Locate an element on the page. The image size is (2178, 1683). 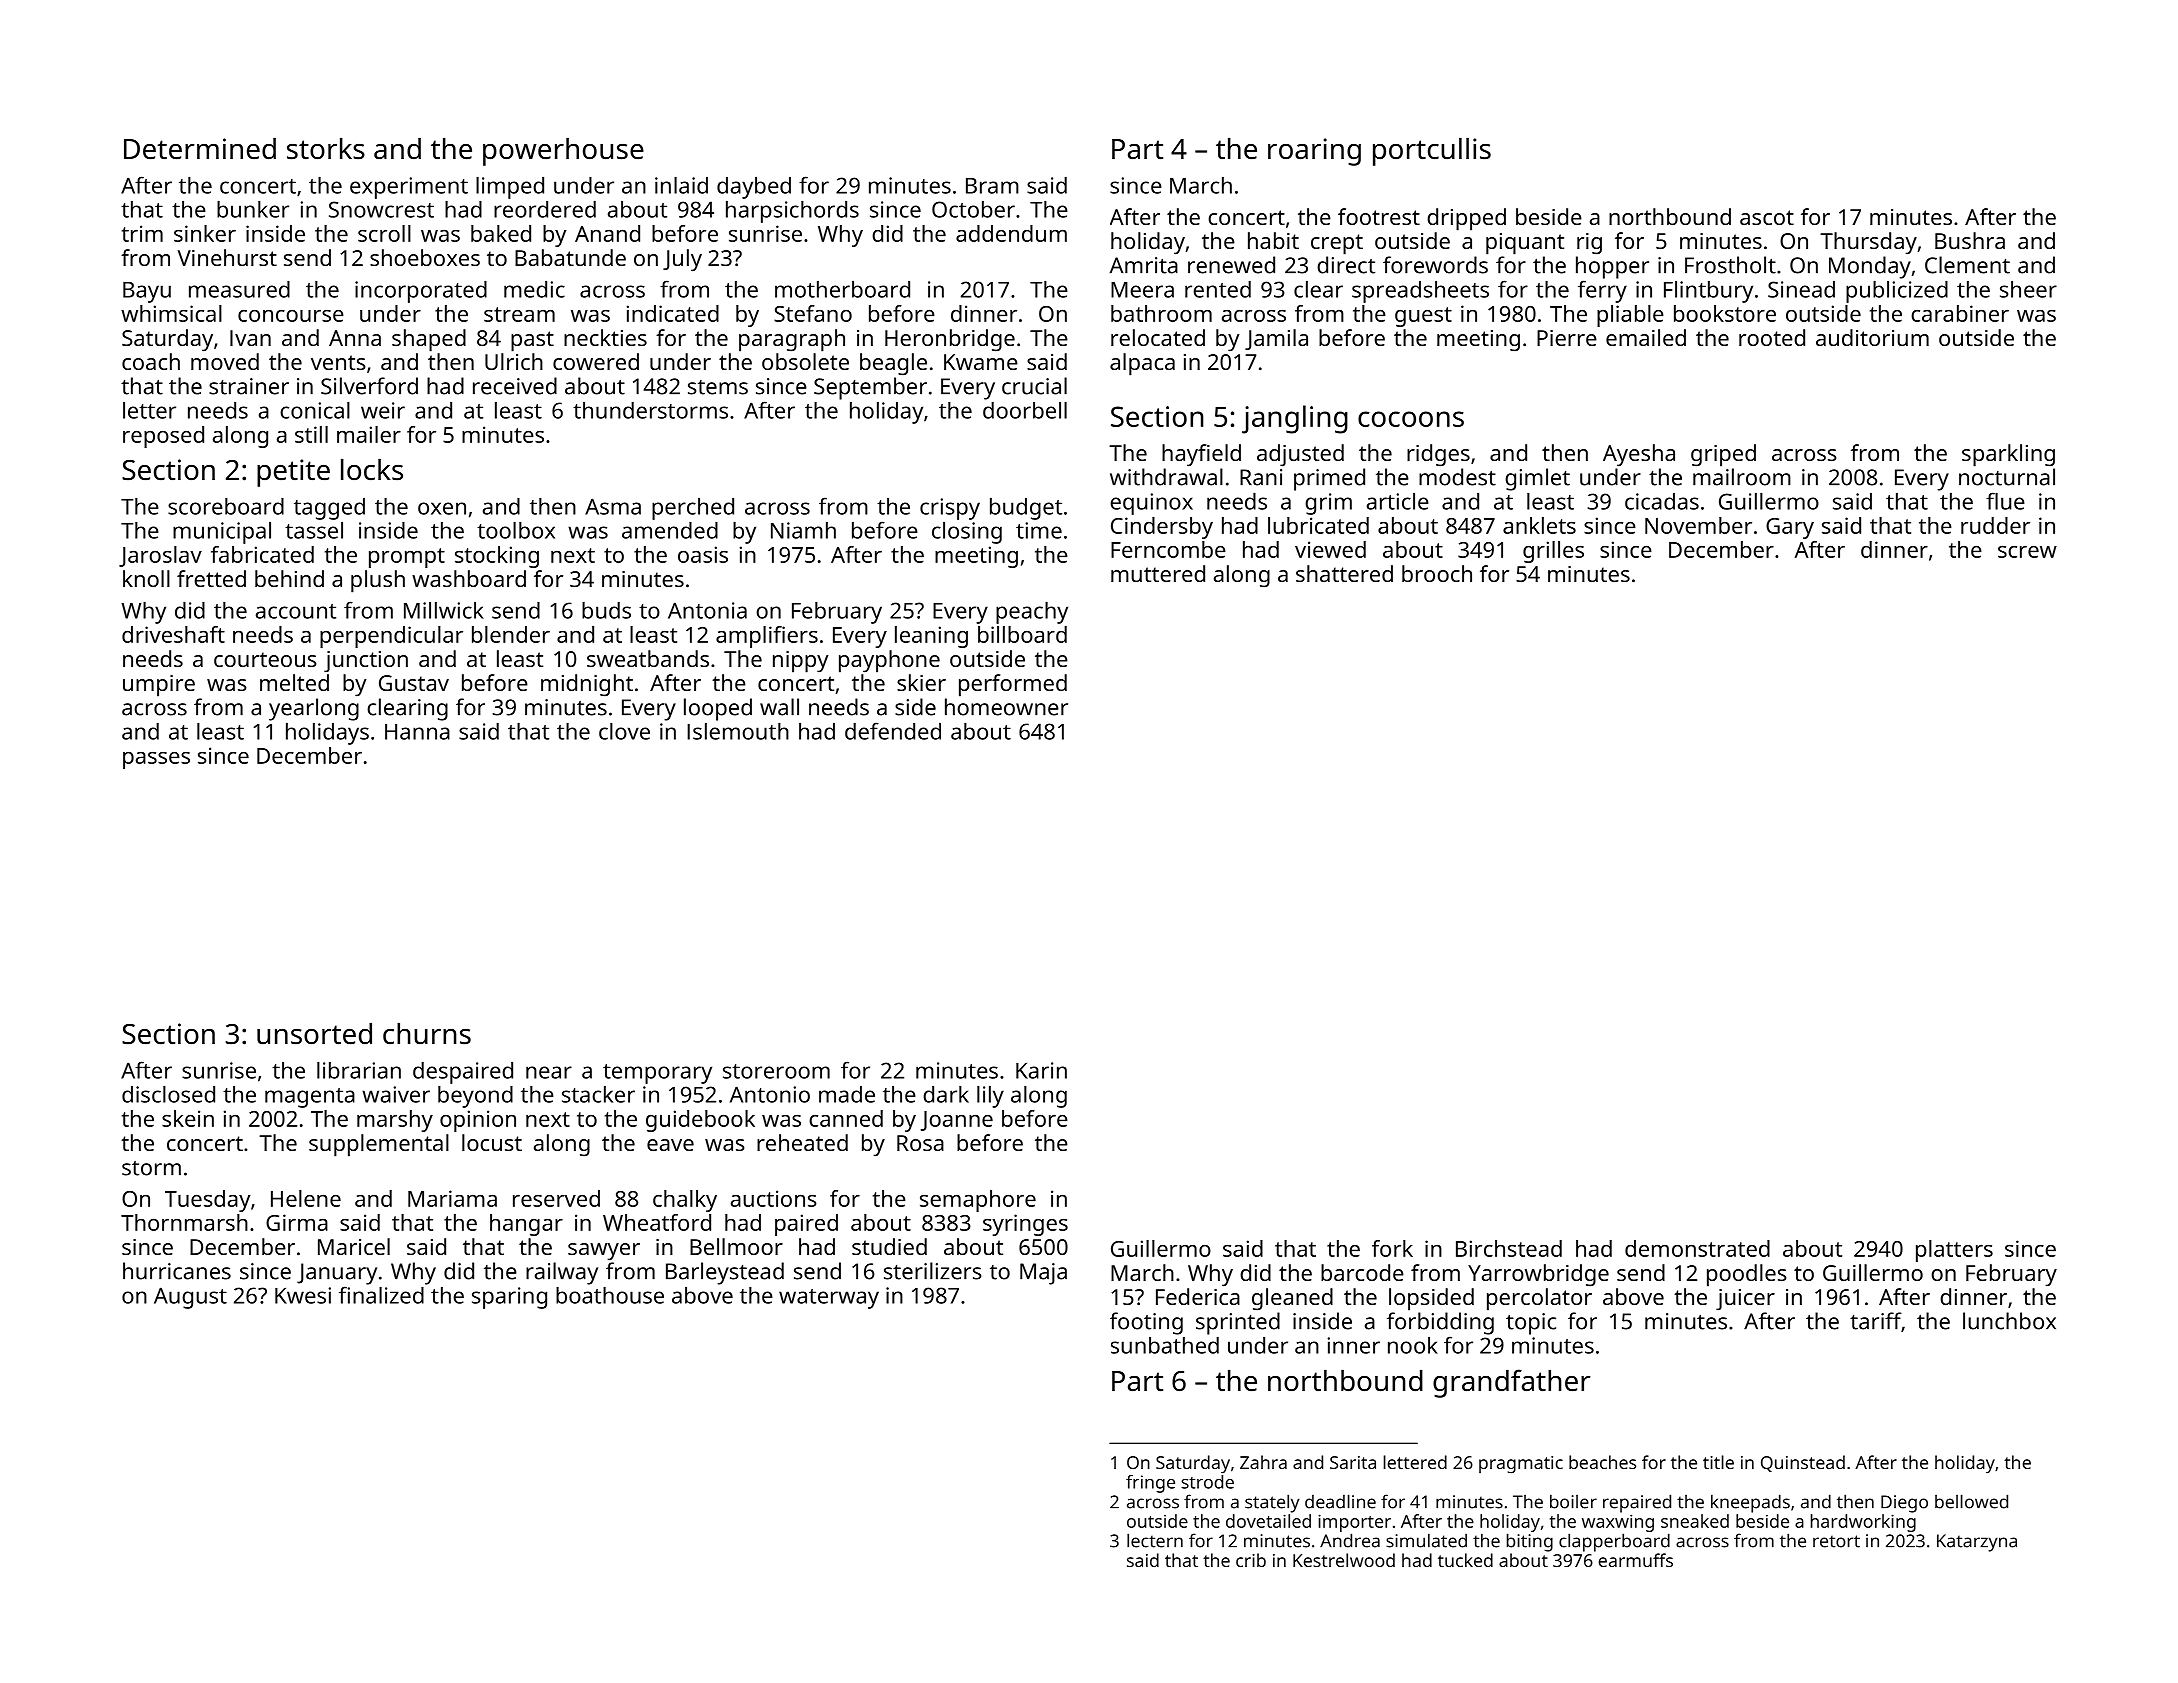
Gary is located at coordinates (1790, 528).
